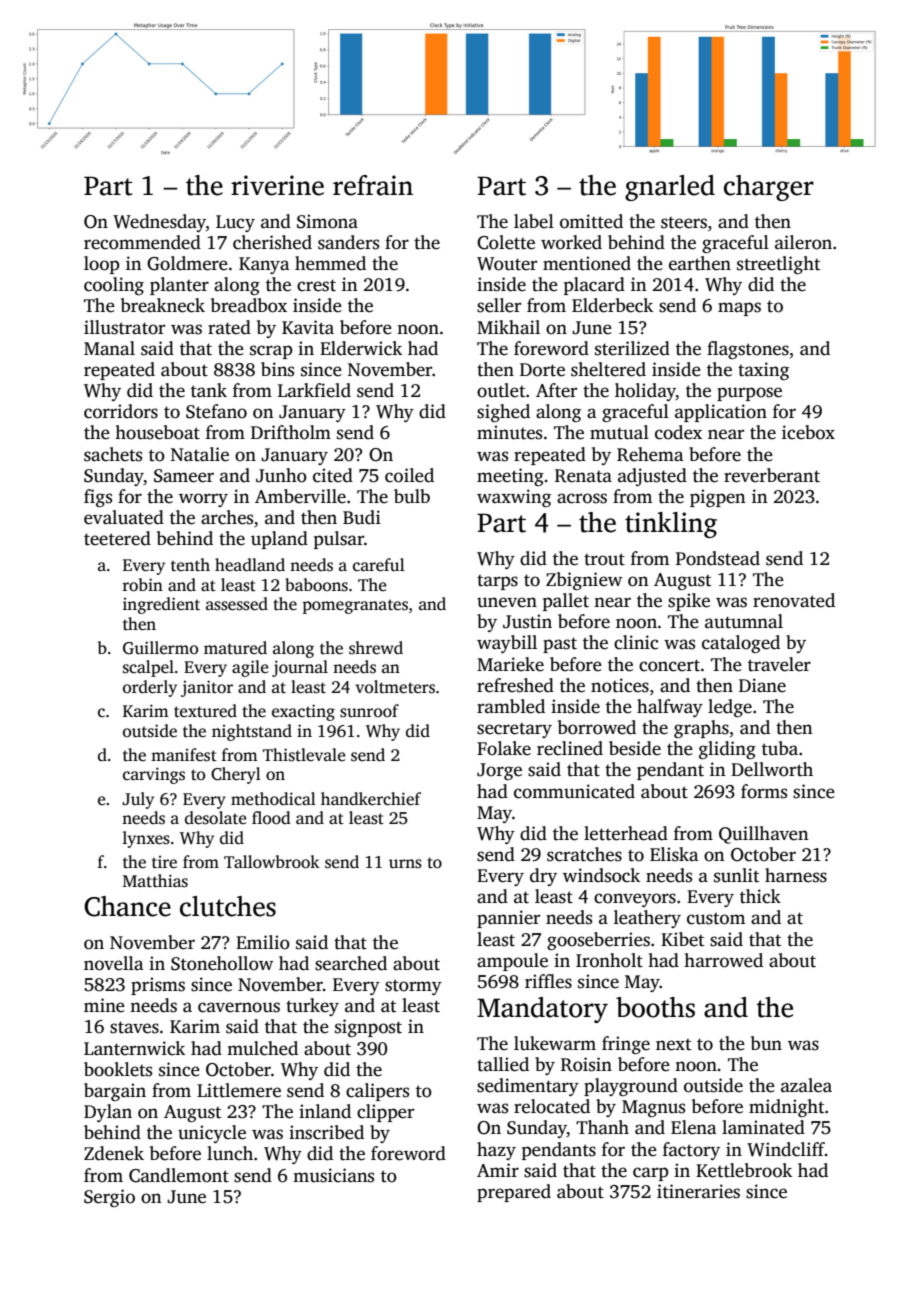 The image size is (924, 1311). What do you see at coordinates (674, 854) in the page?
I see `Eliska` at bounding box center [674, 854].
